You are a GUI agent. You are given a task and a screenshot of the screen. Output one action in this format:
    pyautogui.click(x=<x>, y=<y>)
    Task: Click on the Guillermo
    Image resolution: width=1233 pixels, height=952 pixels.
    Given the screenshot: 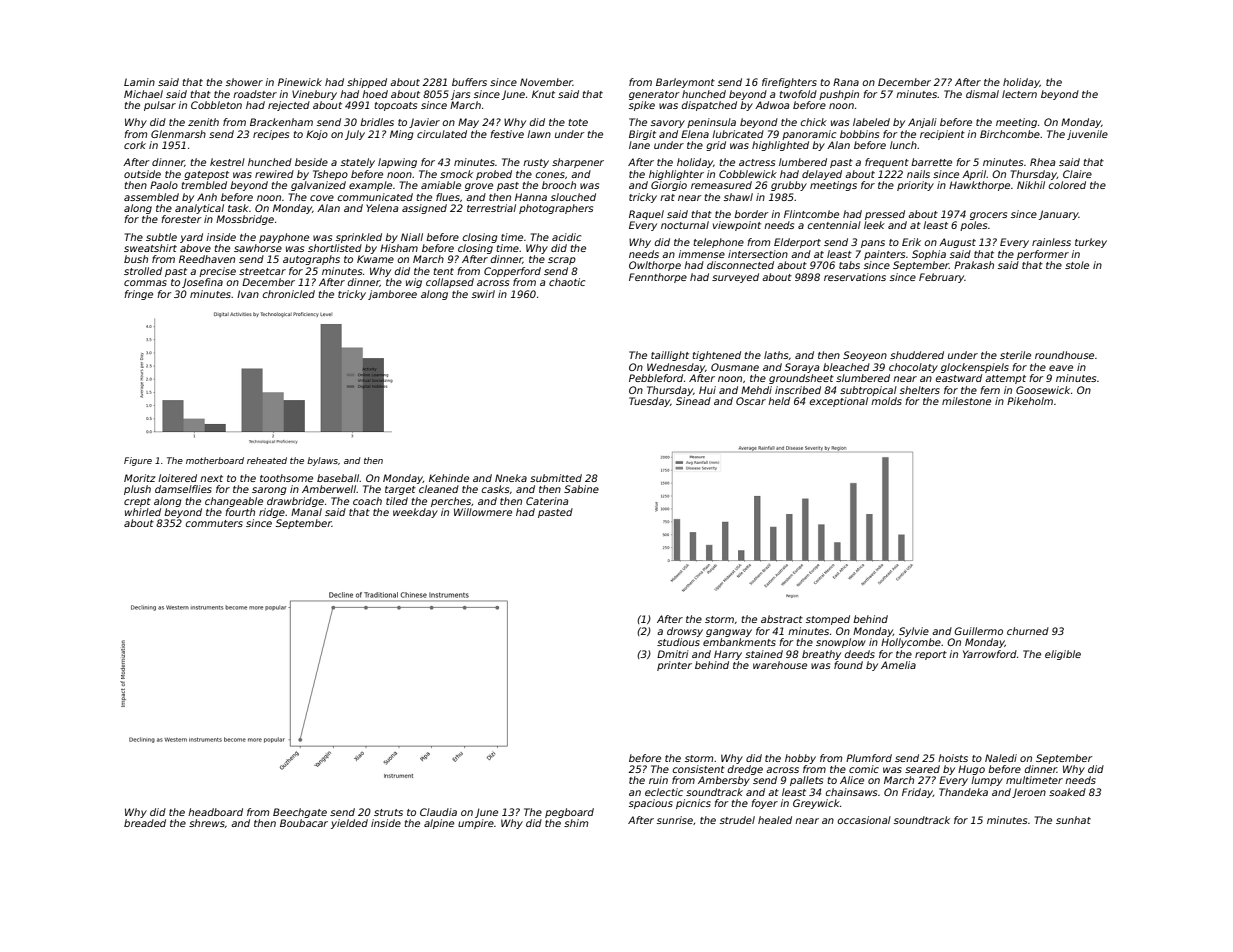 What is the action you would take?
    pyautogui.click(x=978, y=631)
